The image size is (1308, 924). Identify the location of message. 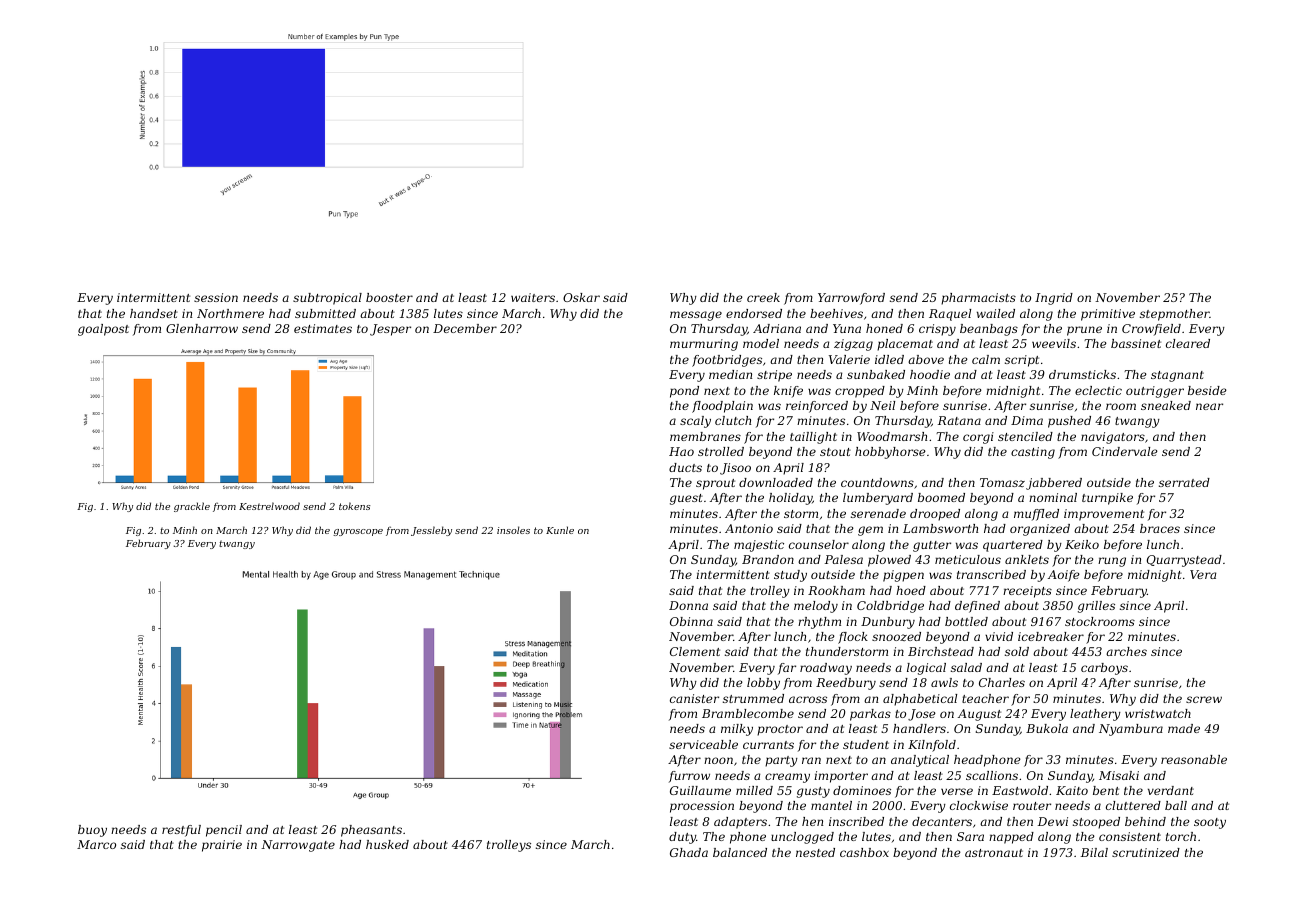
(696, 316).
